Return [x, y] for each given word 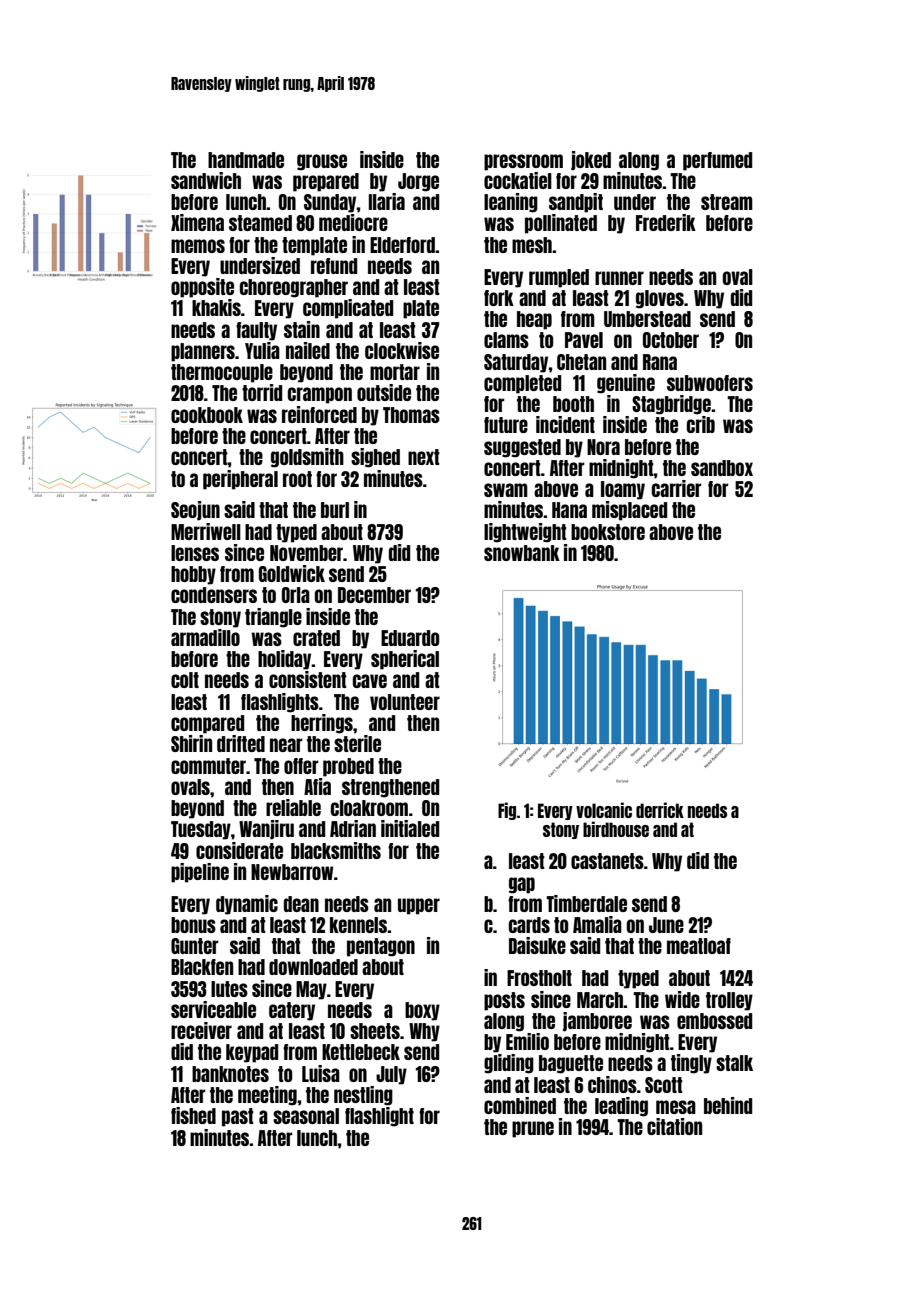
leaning [511, 203]
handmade [246, 160]
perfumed [717, 161]
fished [193, 1115]
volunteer [405, 702]
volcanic [604, 810]
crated [316, 638]
